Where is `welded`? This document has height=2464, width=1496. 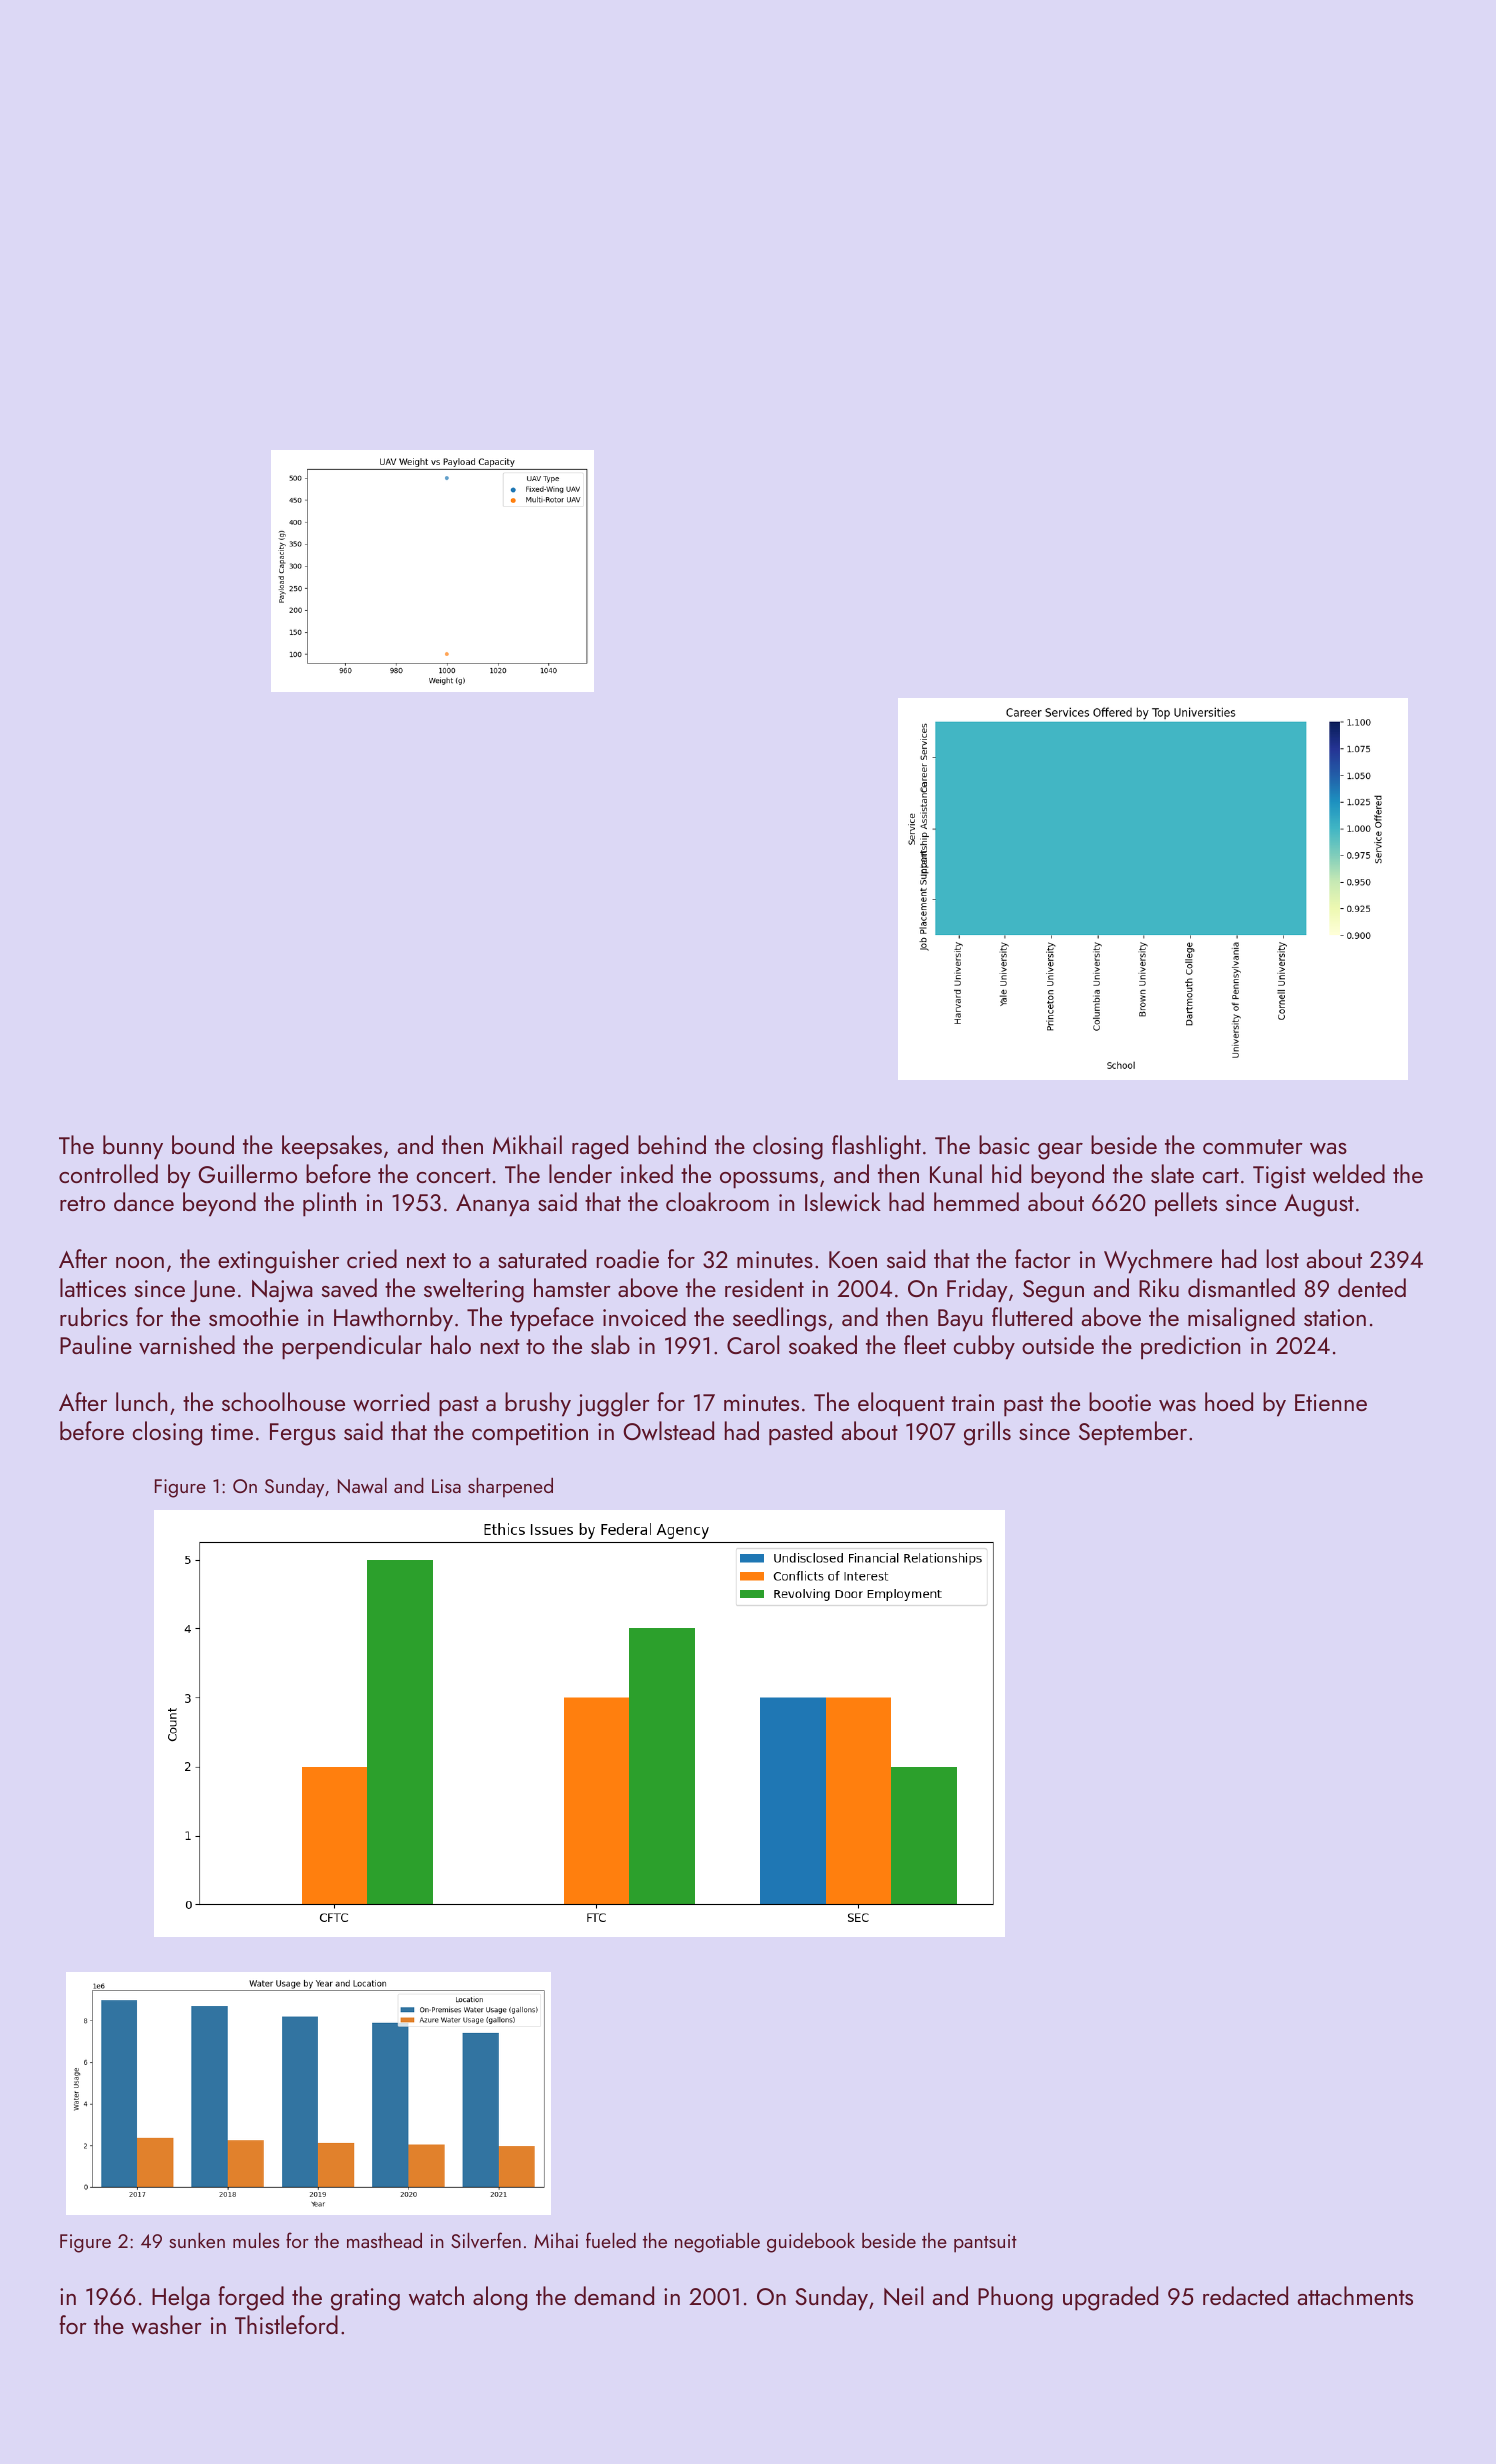 welded is located at coordinates (1349, 1174).
